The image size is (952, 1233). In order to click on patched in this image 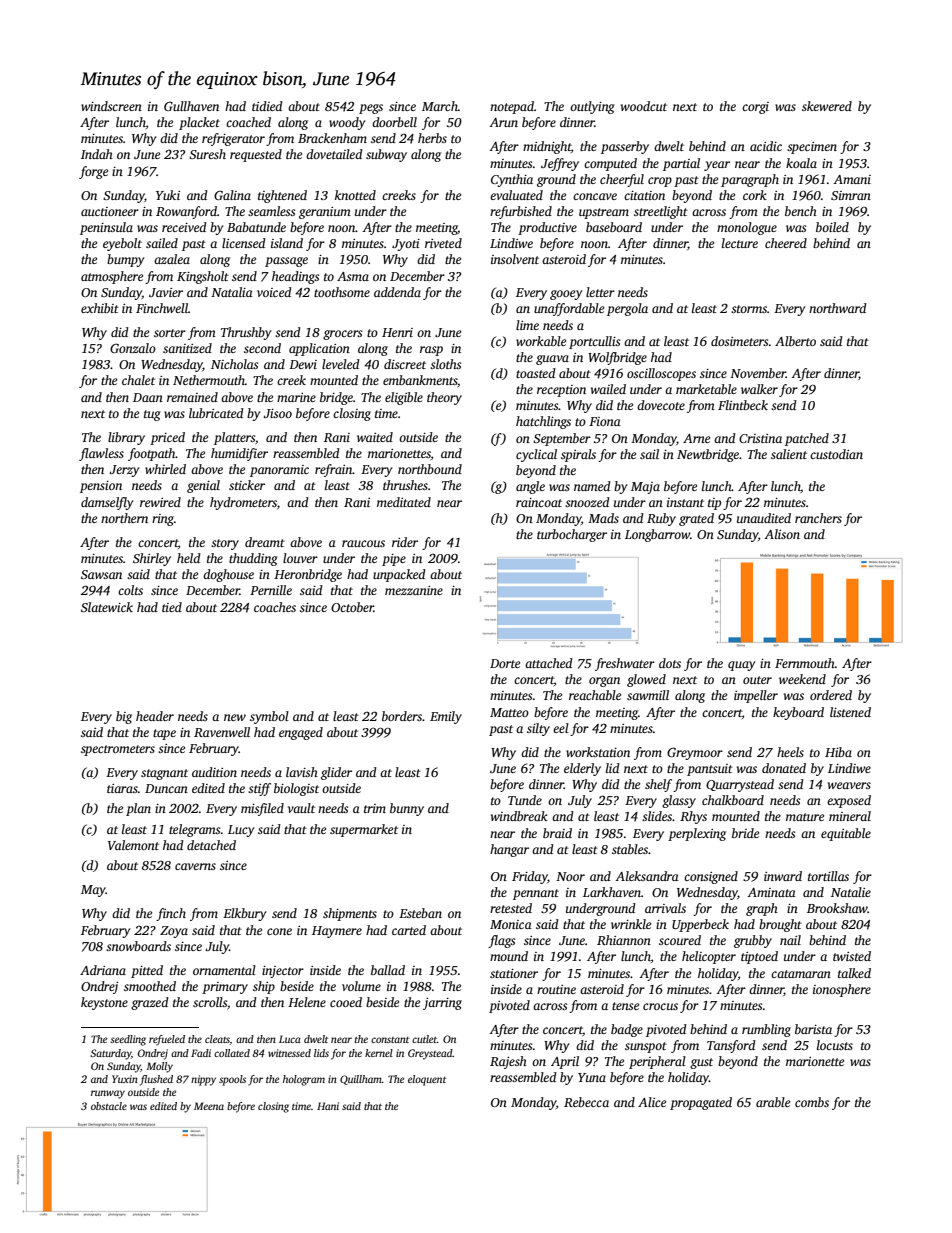, I will do `click(807, 439)`.
